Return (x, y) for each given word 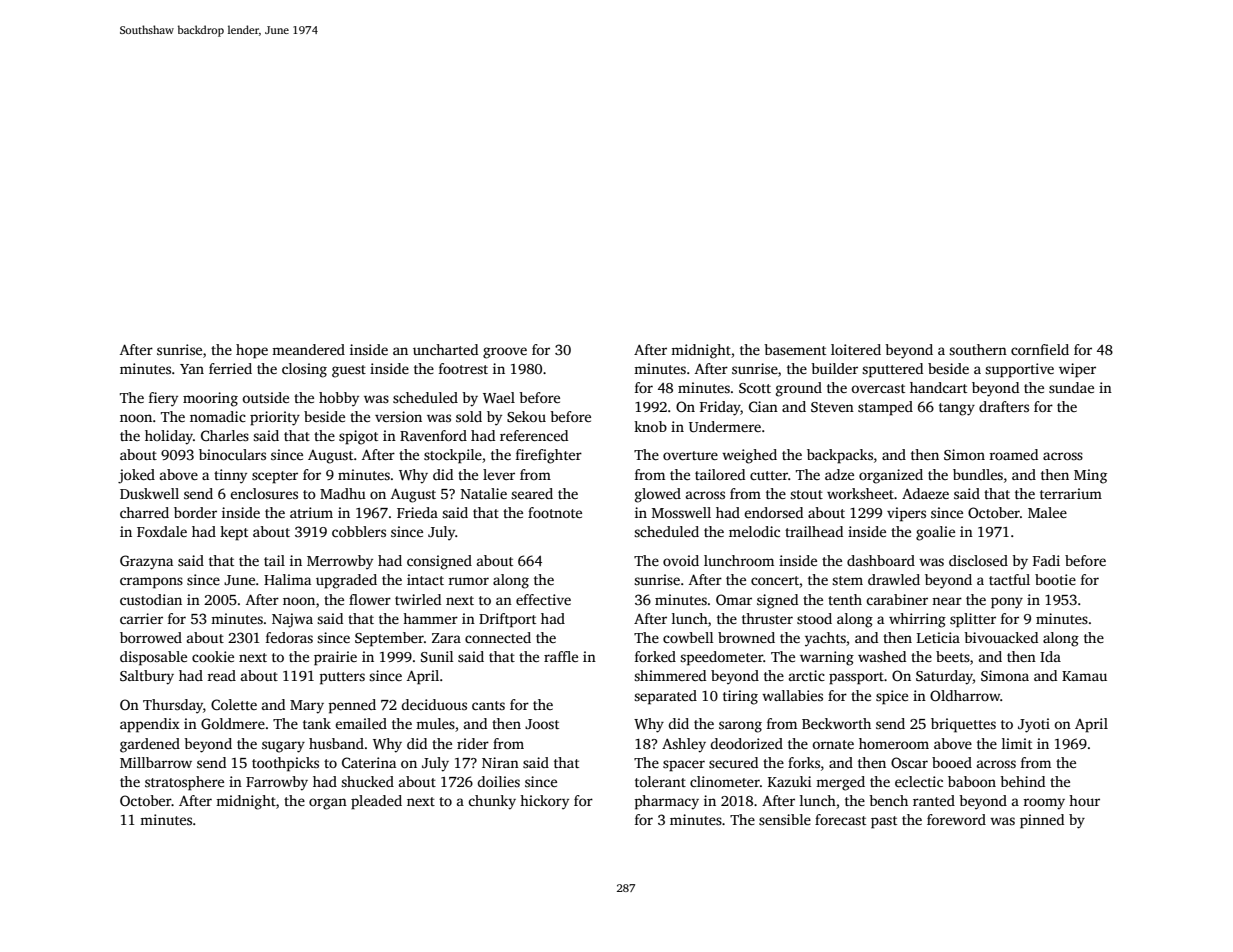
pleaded (376, 802)
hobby (339, 399)
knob (650, 426)
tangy (957, 409)
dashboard (881, 560)
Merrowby (340, 562)
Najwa (292, 620)
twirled (418, 599)
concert (775, 580)
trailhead (814, 531)
